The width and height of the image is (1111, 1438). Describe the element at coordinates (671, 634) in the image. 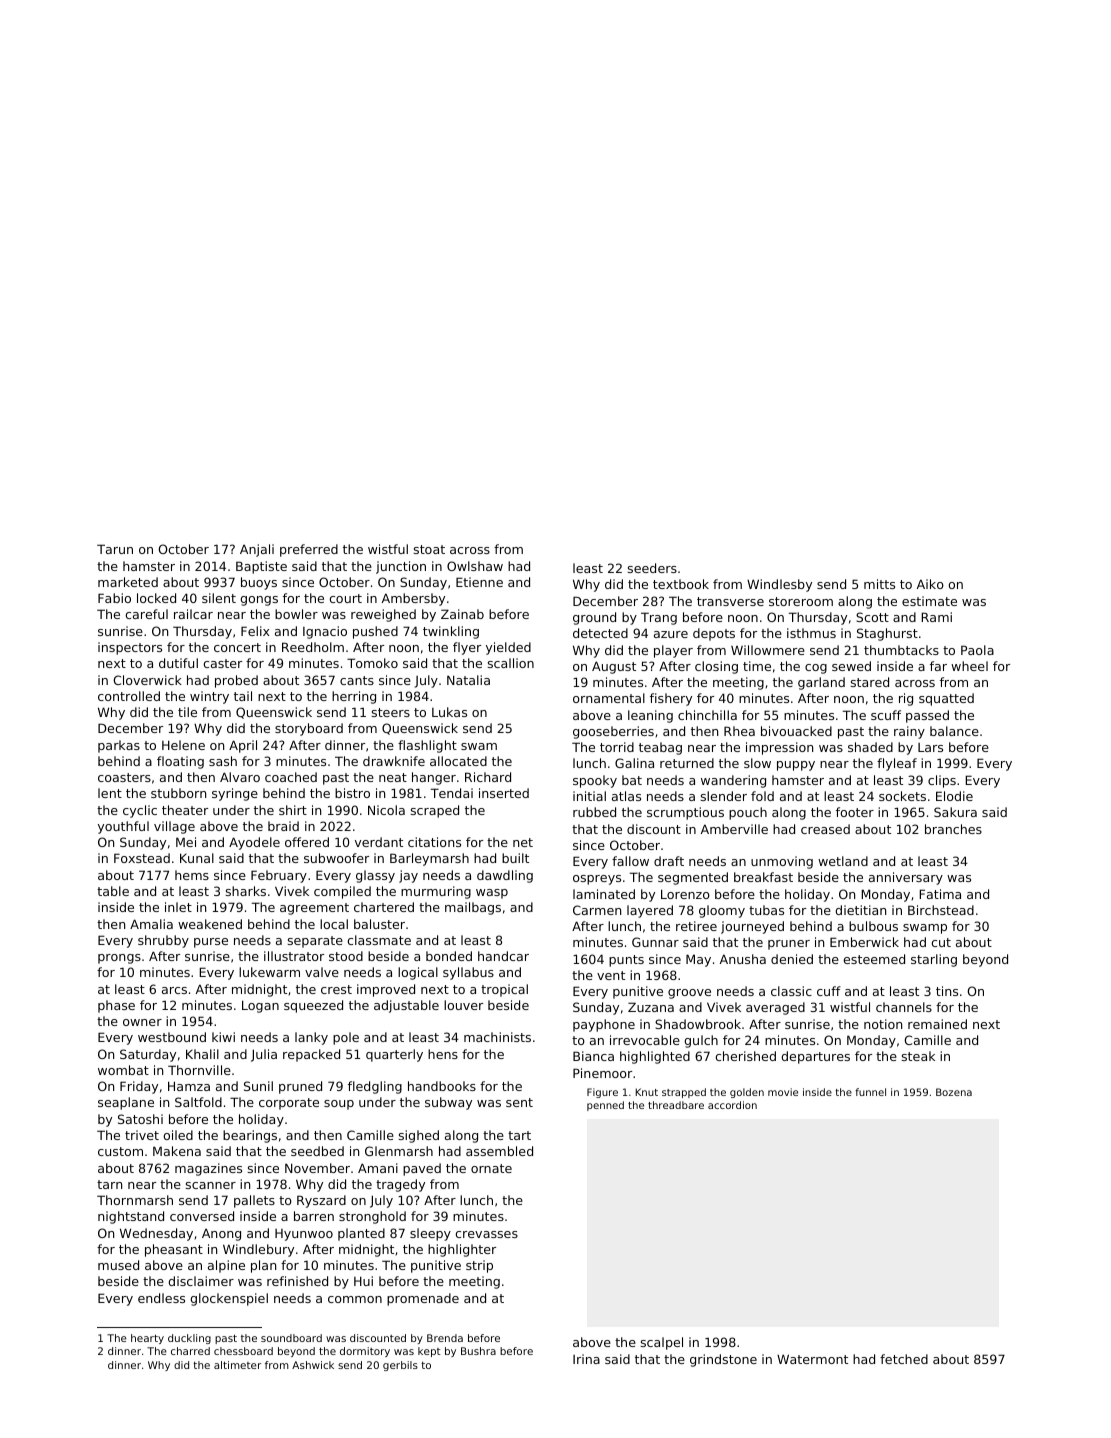

I see `azure` at that location.
